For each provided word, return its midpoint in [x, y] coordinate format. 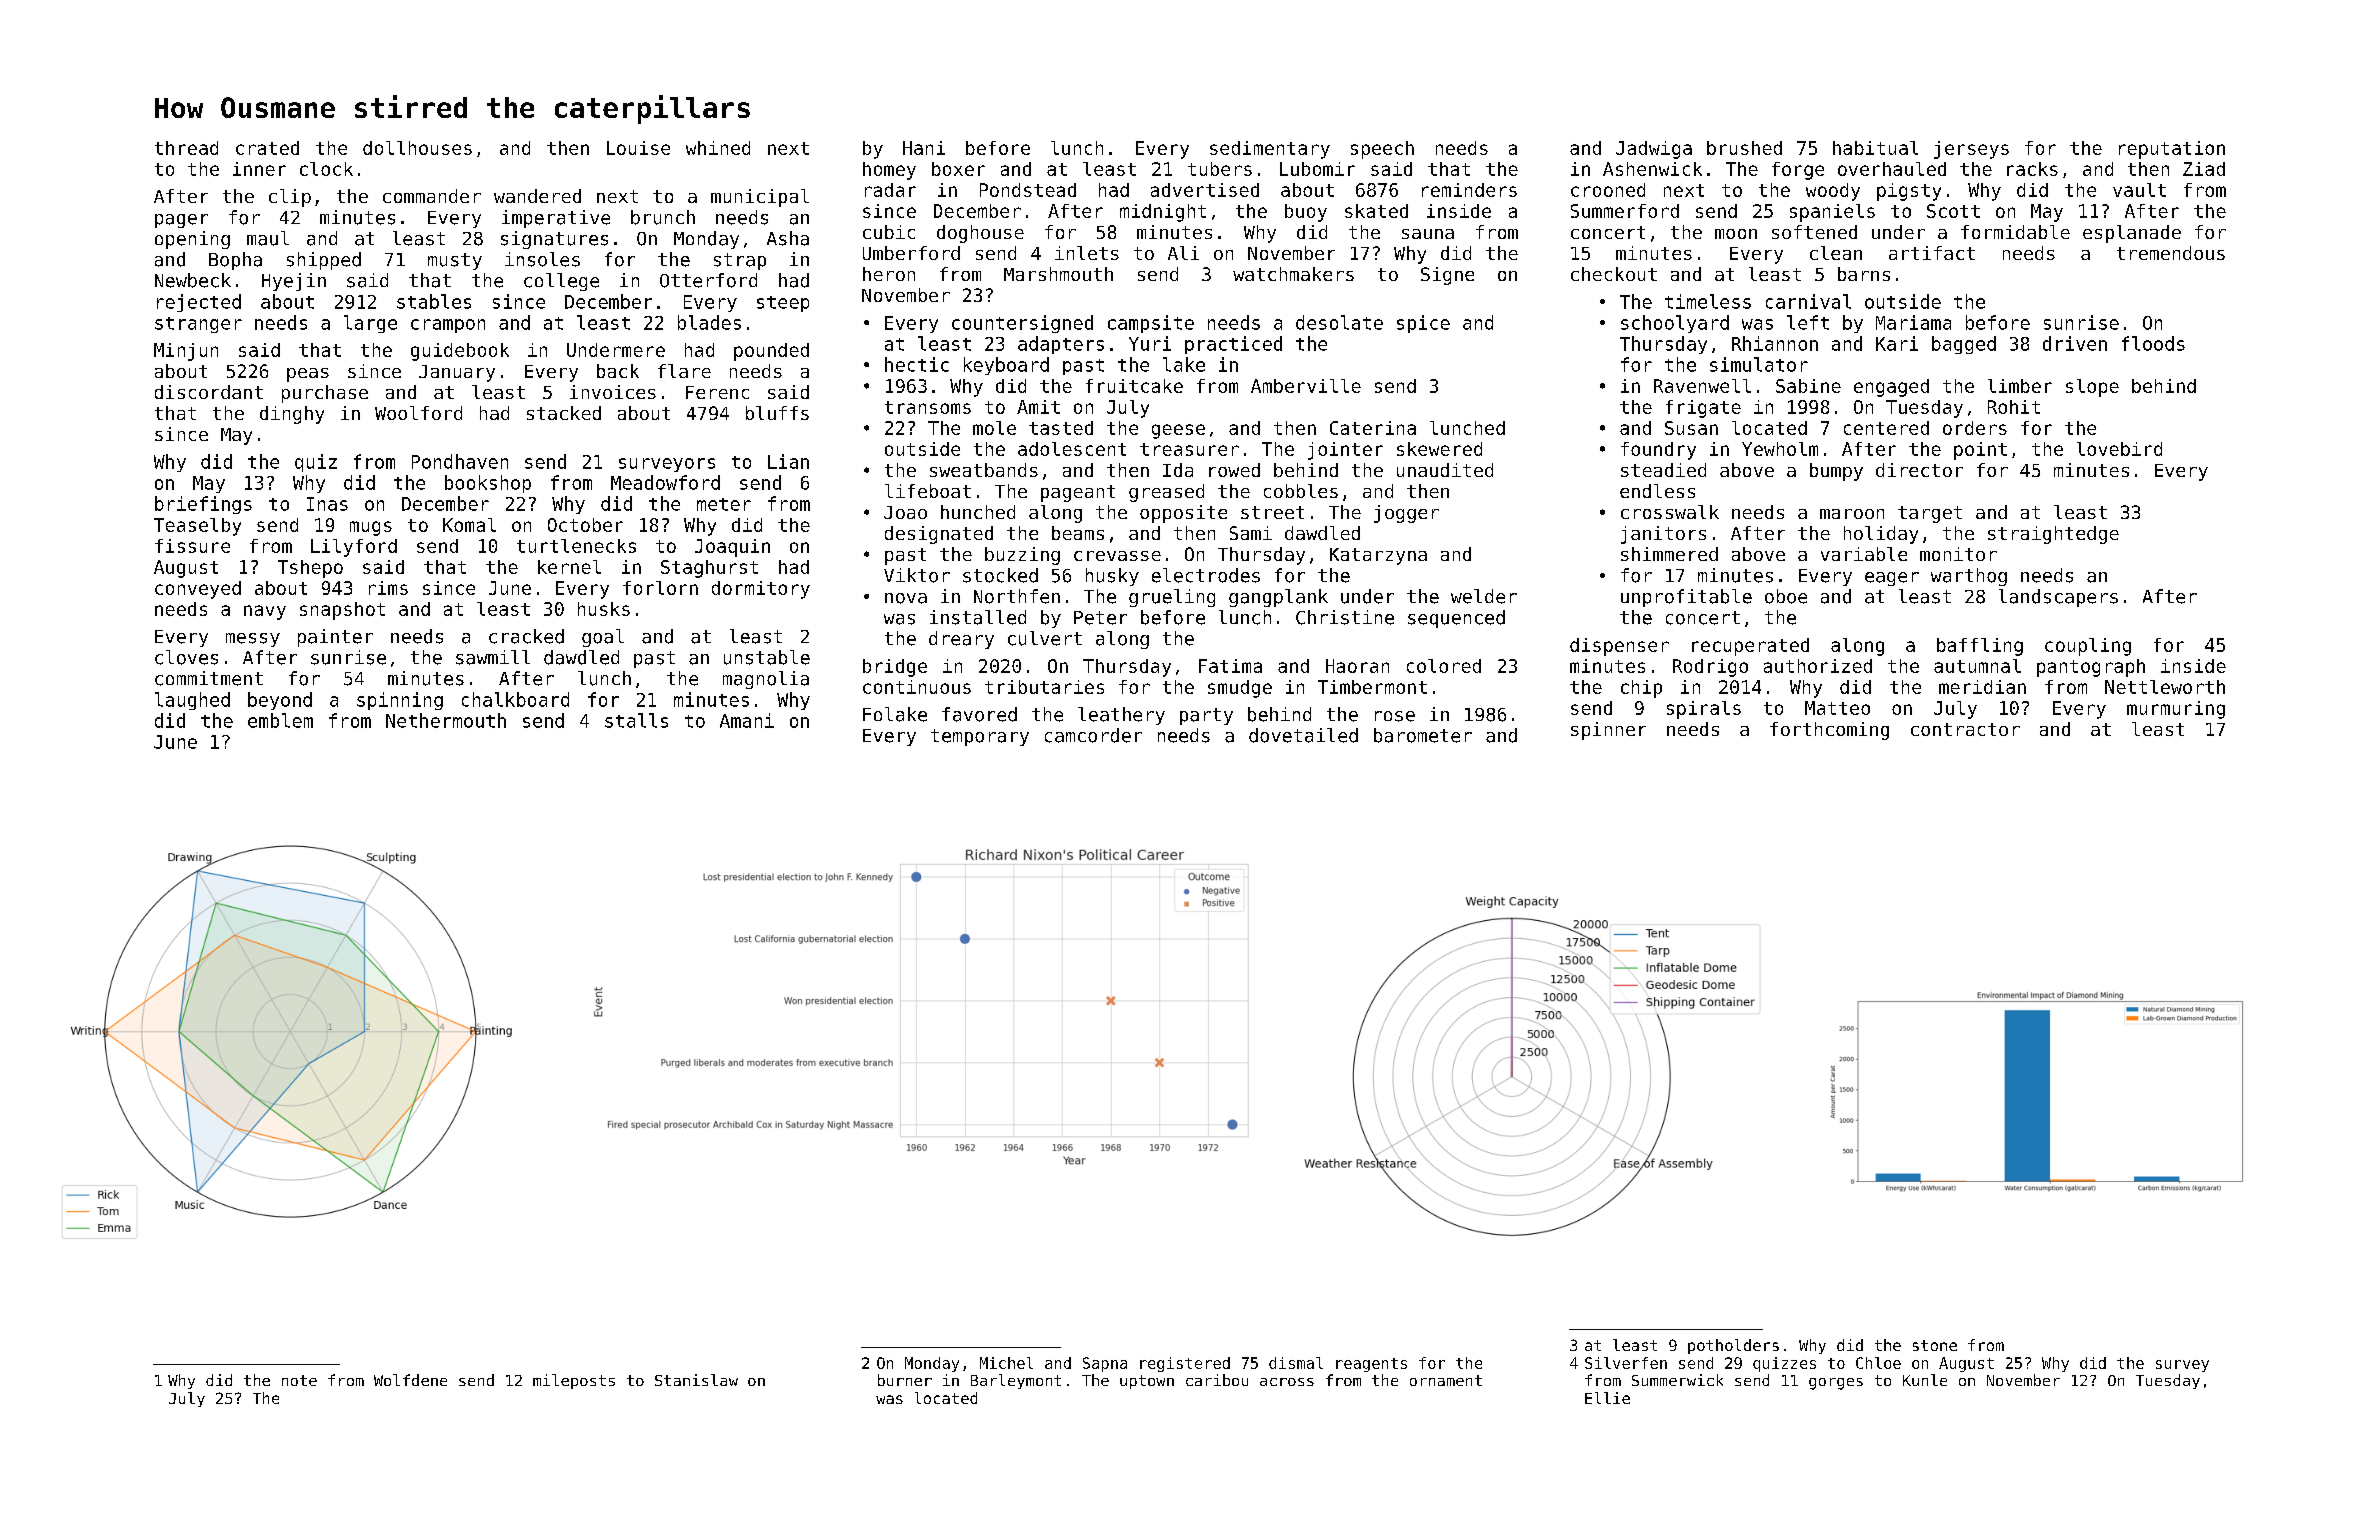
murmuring [2176, 710]
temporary [980, 737]
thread [186, 148]
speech [1382, 150]
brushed [1744, 148]
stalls [636, 720]
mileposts [574, 1381]
